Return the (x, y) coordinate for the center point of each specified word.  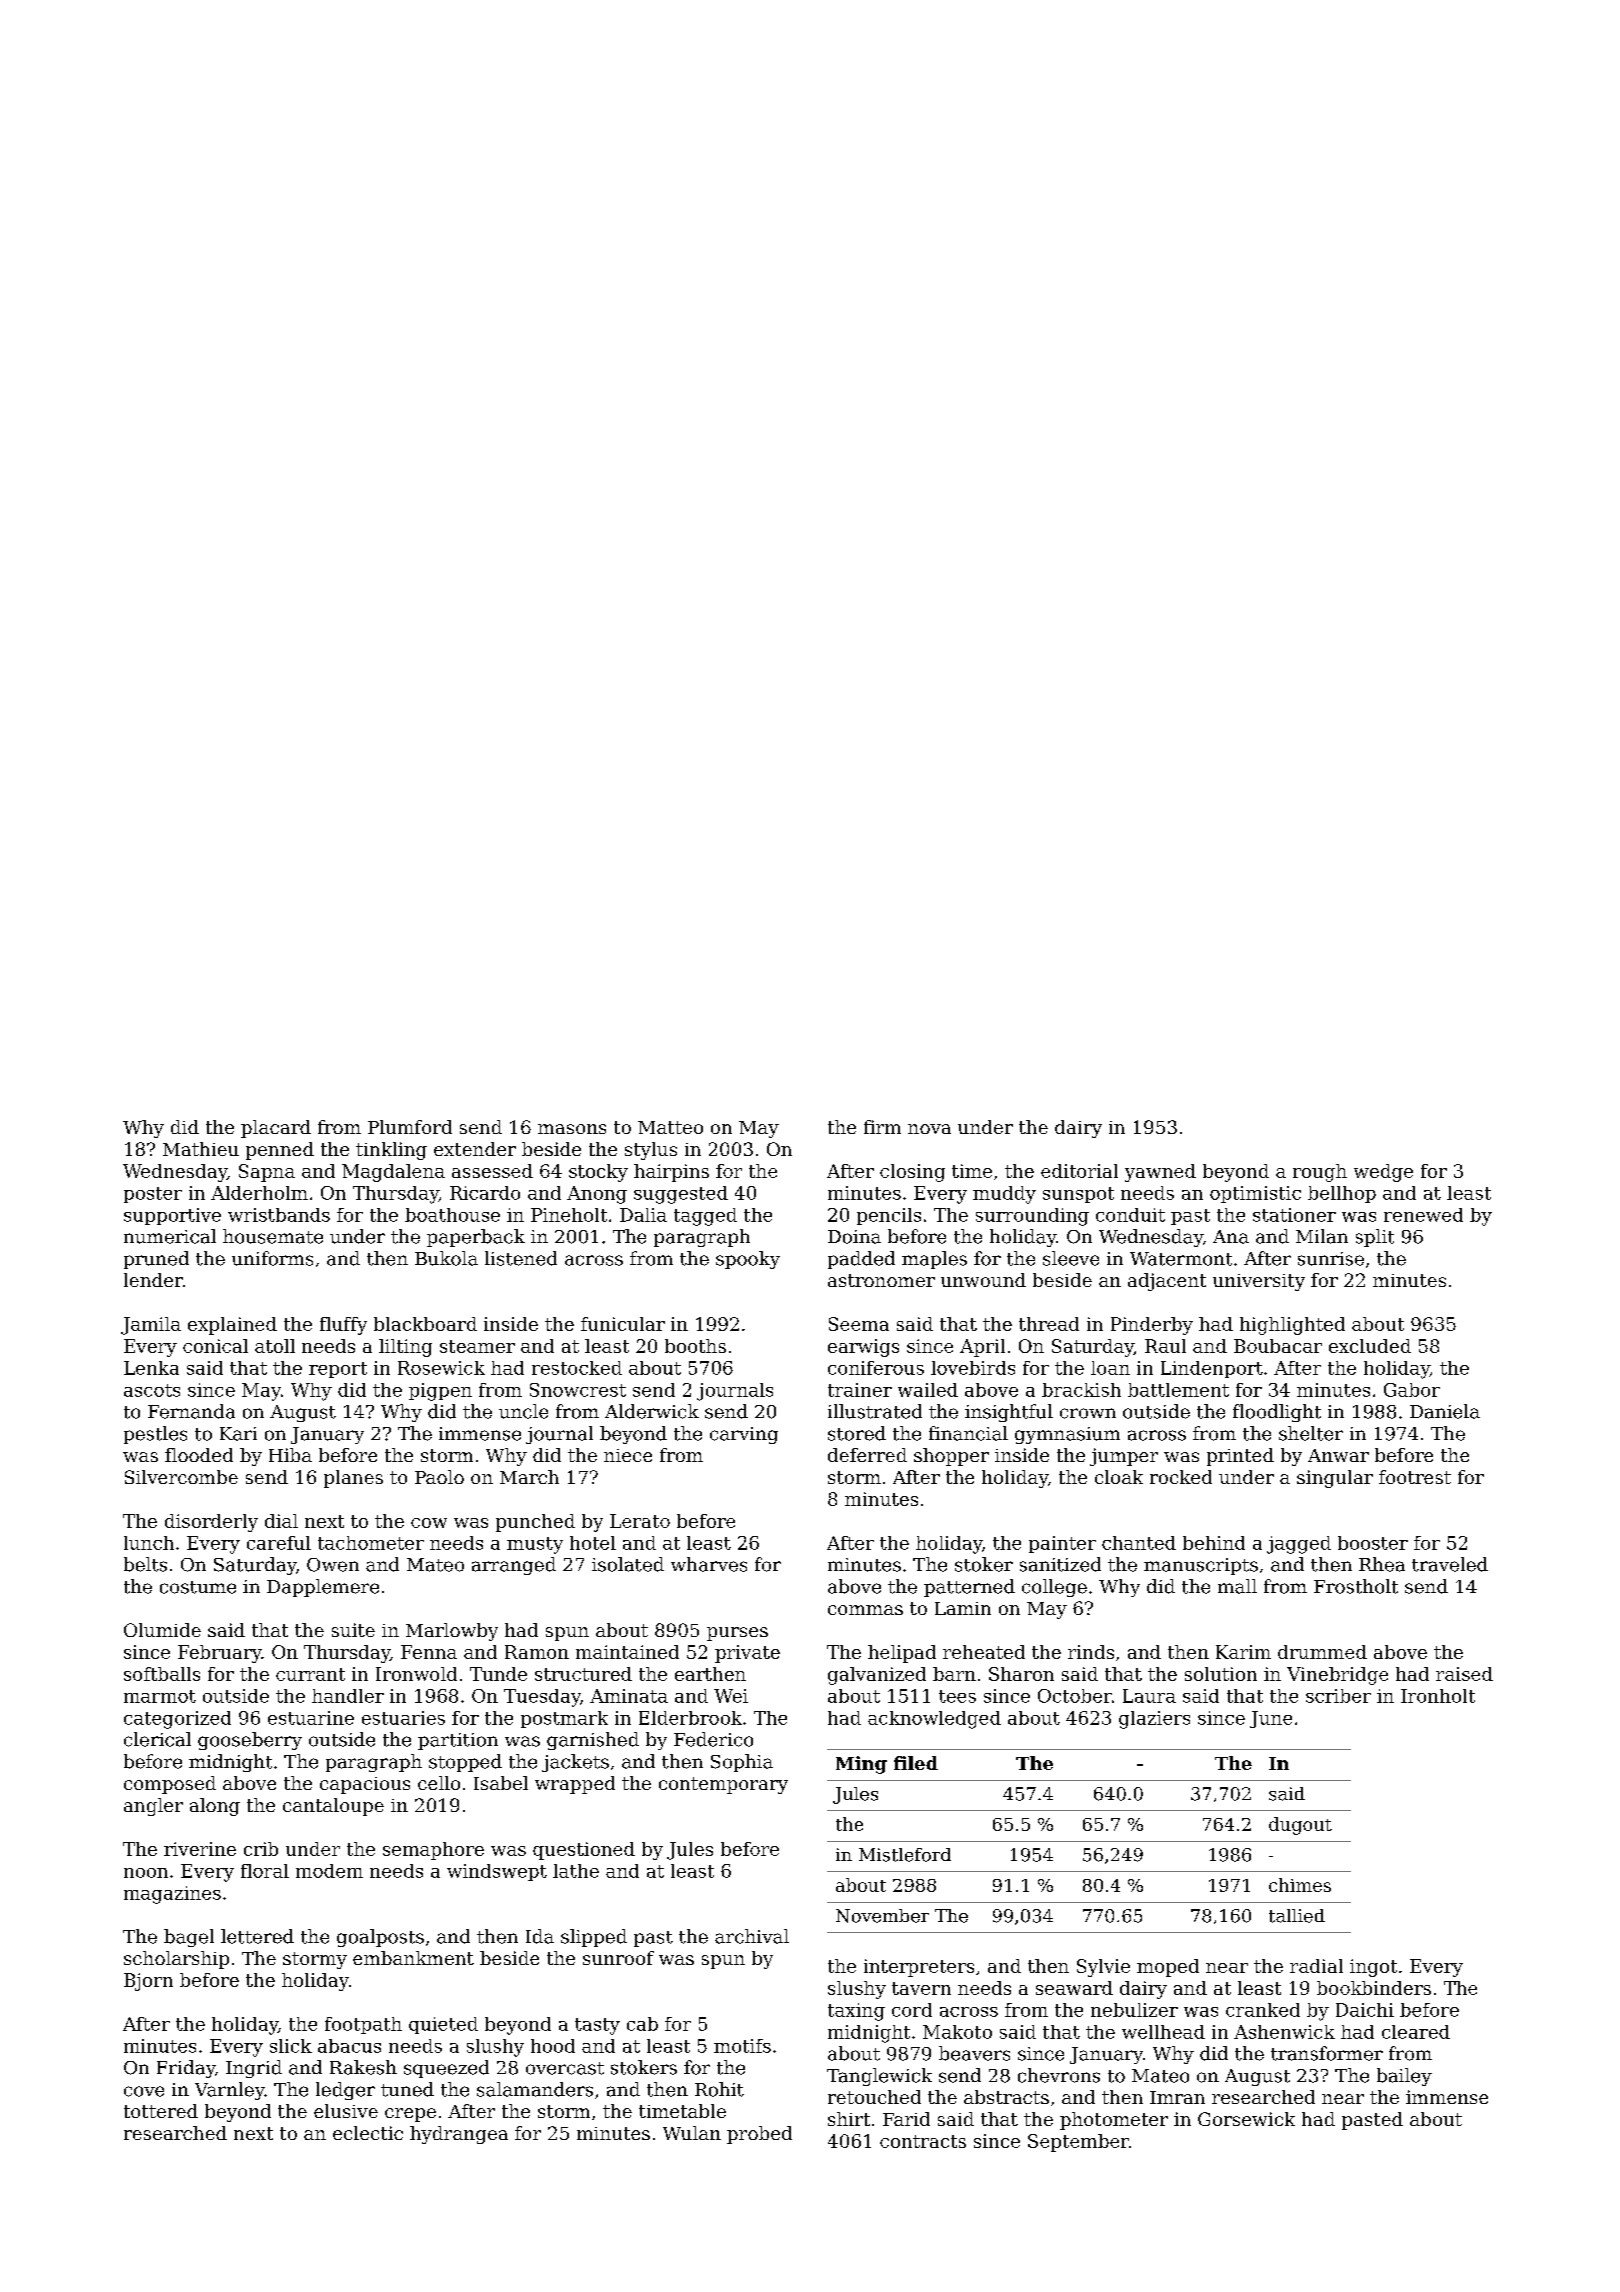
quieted (443, 2025)
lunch (149, 1543)
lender (153, 1280)
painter (1062, 1544)
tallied (1297, 1916)
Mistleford (905, 1855)
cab (642, 2024)
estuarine (311, 1718)
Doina (854, 1237)
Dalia (643, 1215)
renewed (1423, 1215)
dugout (1300, 1826)
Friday (186, 2069)
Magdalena (393, 1173)
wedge (1383, 1173)
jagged (1299, 1545)
